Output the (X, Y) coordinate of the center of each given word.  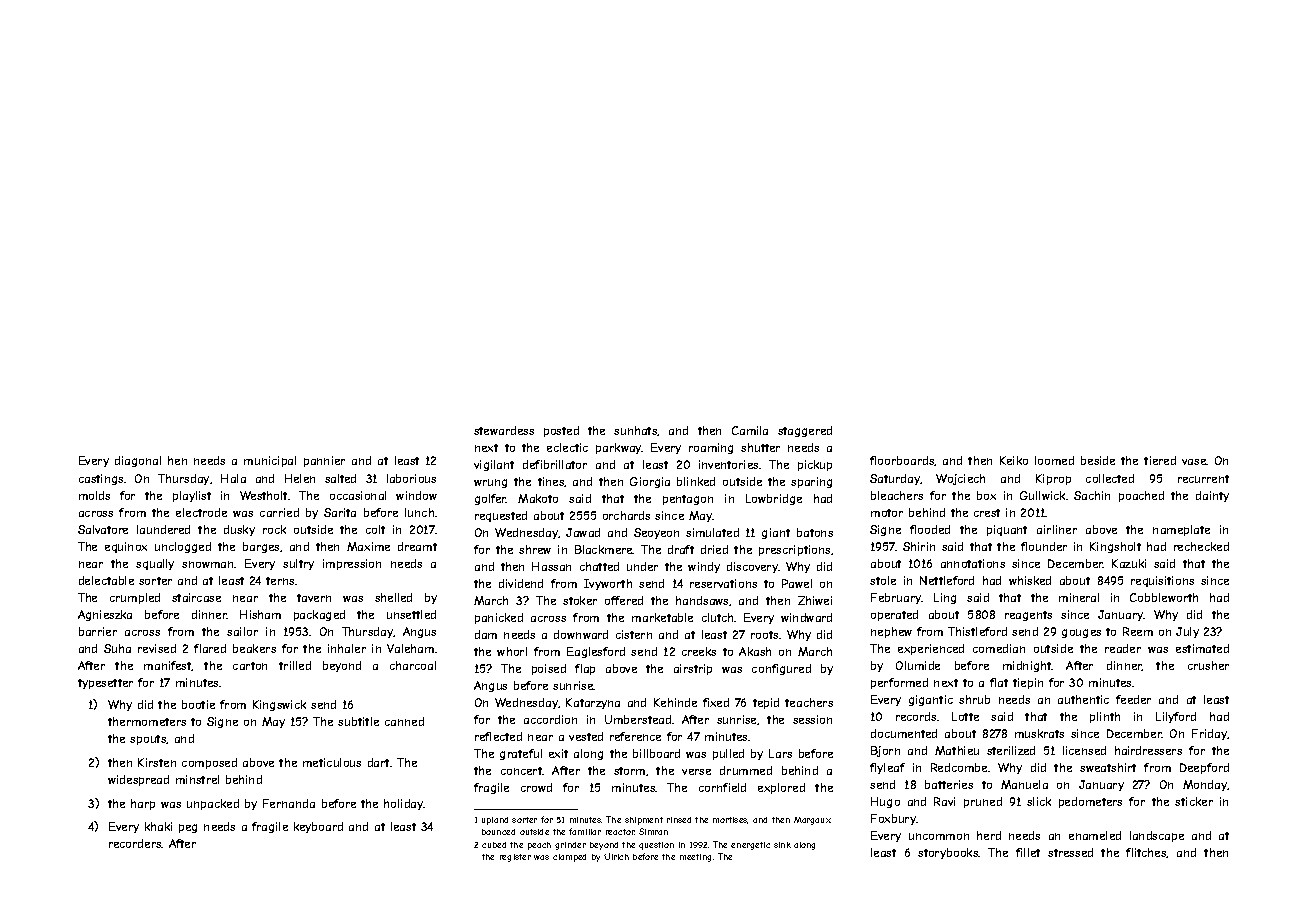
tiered (1160, 460)
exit (558, 753)
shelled (393, 597)
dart (379, 762)
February (896, 598)
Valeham (410, 648)
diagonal (138, 461)
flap (585, 669)
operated (894, 615)
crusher (1208, 665)
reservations (723, 583)
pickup (815, 465)
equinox (126, 547)
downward (581, 634)
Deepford (1204, 768)
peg (188, 828)
